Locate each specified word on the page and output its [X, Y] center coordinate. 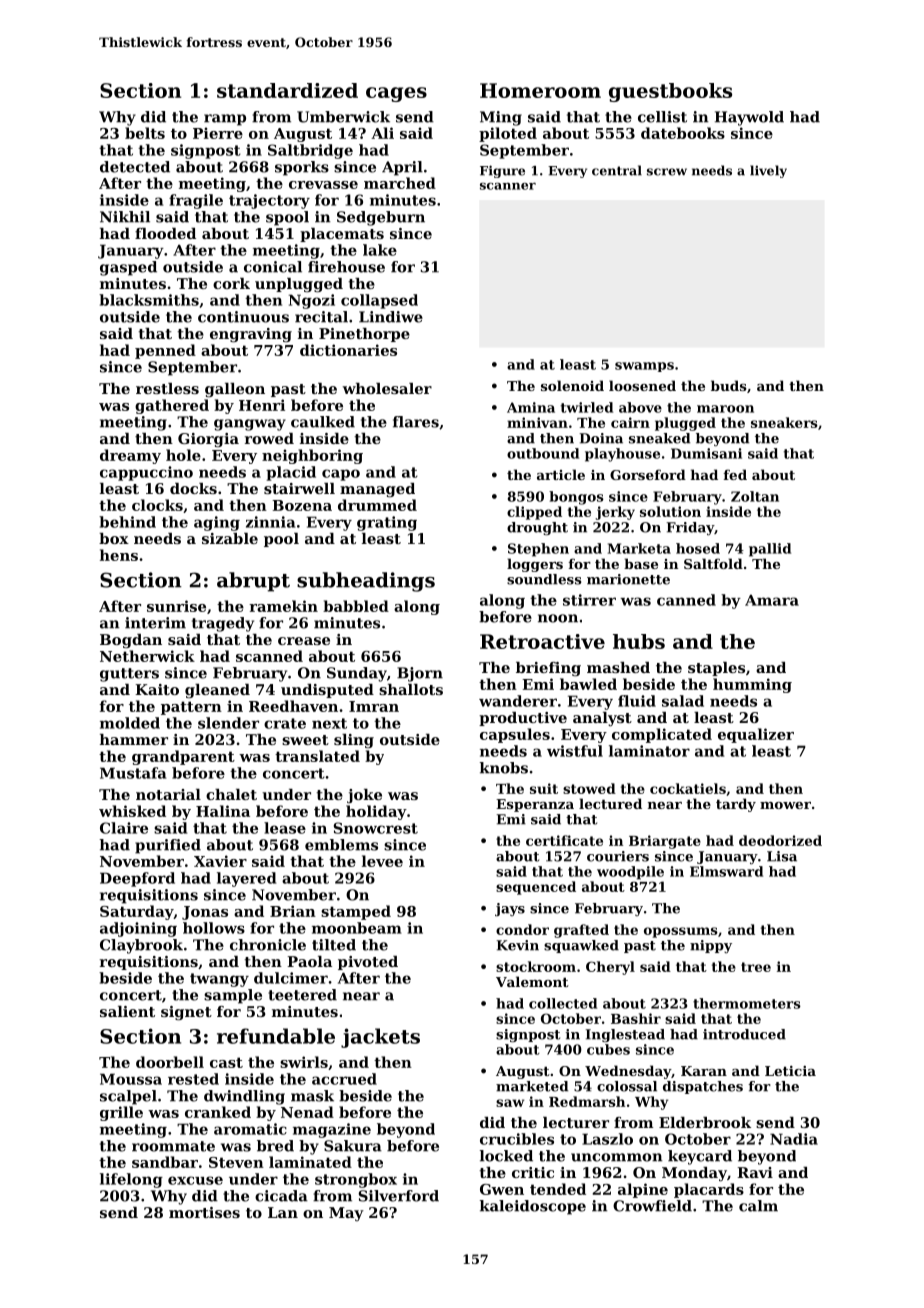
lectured [610, 803]
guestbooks [670, 92]
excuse [195, 1180]
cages [396, 94]
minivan [537, 422]
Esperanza [535, 805]
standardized [287, 90]
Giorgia [208, 440]
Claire [124, 828]
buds [729, 385]
